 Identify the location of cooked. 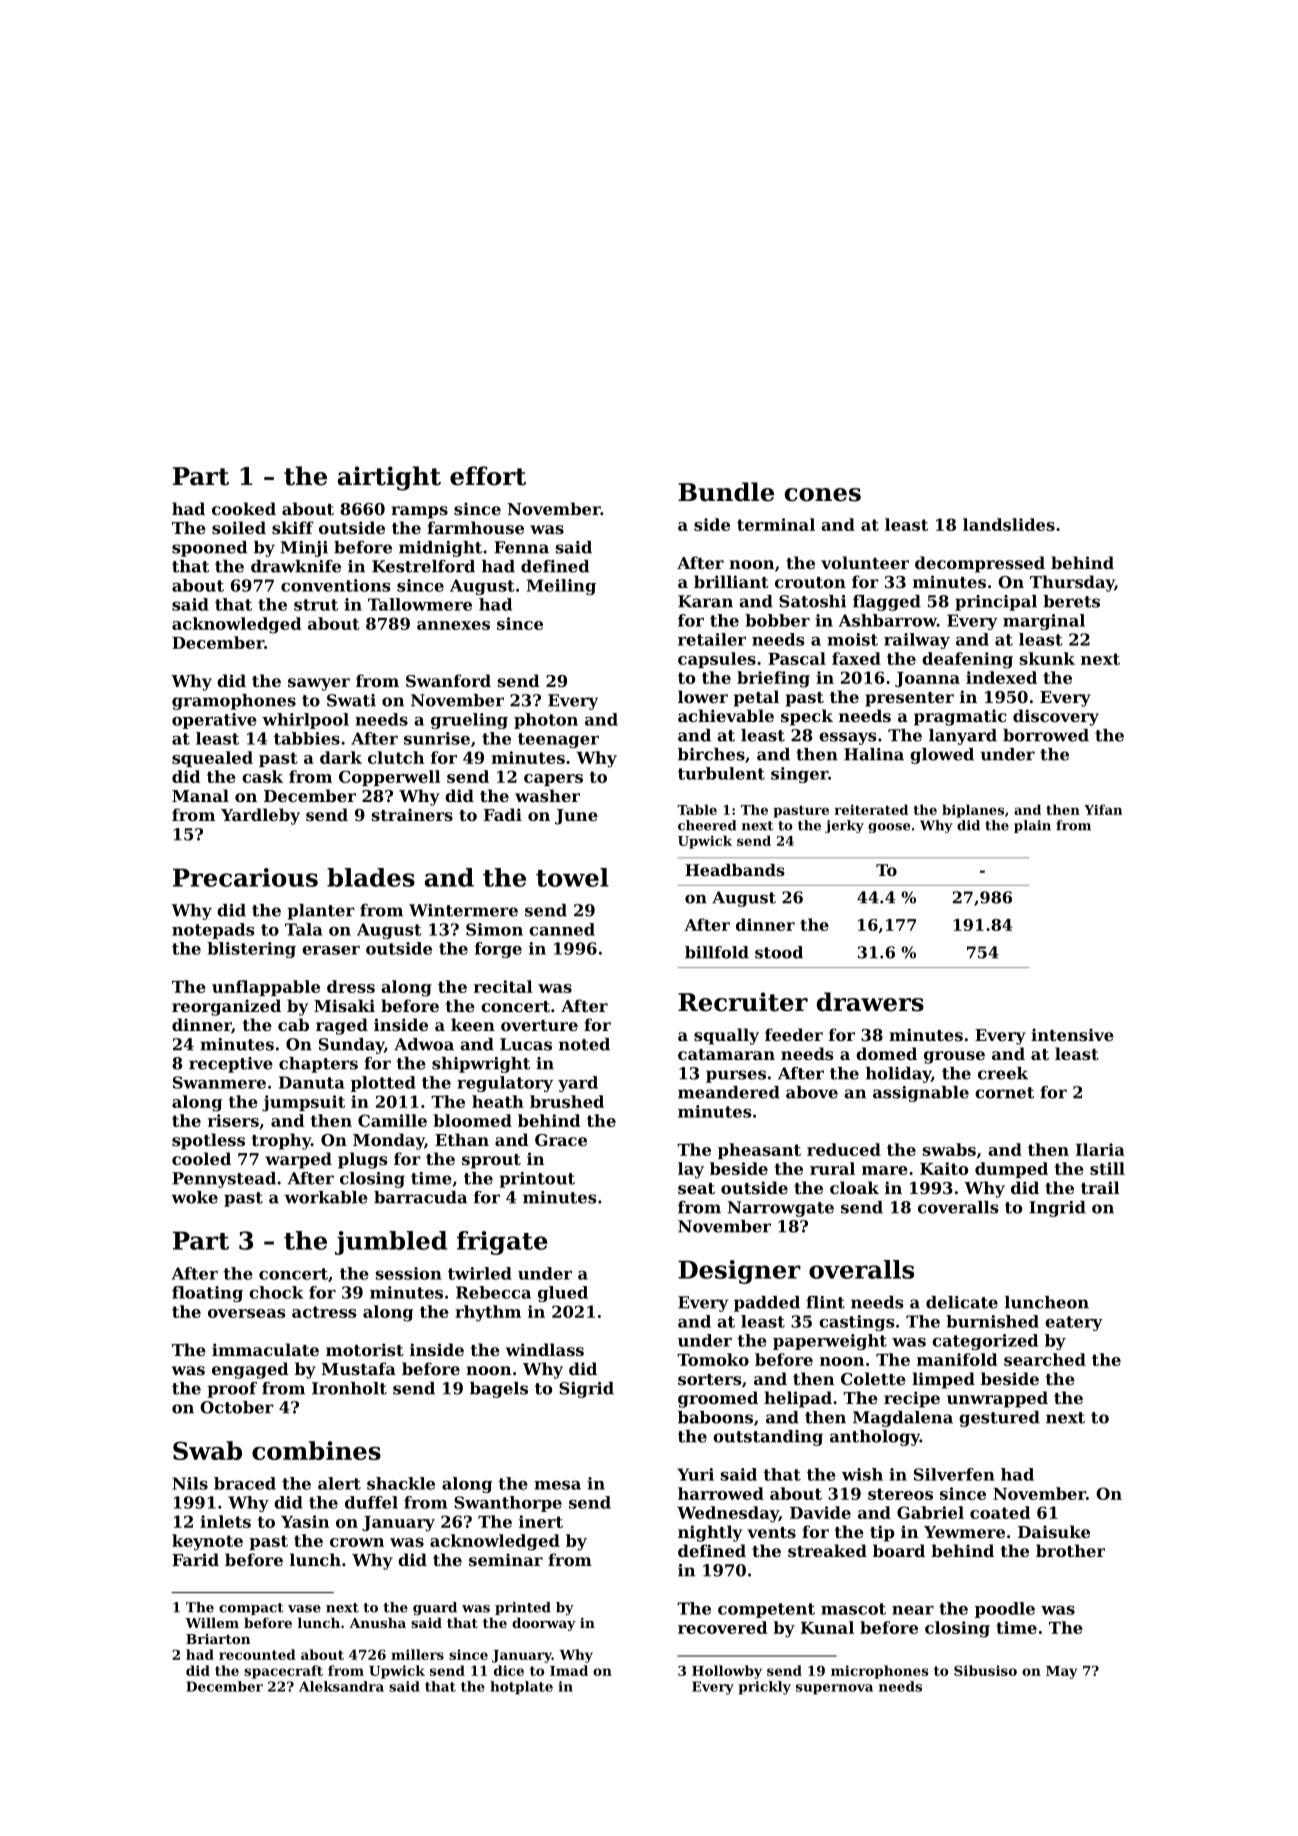
(244, 508).
